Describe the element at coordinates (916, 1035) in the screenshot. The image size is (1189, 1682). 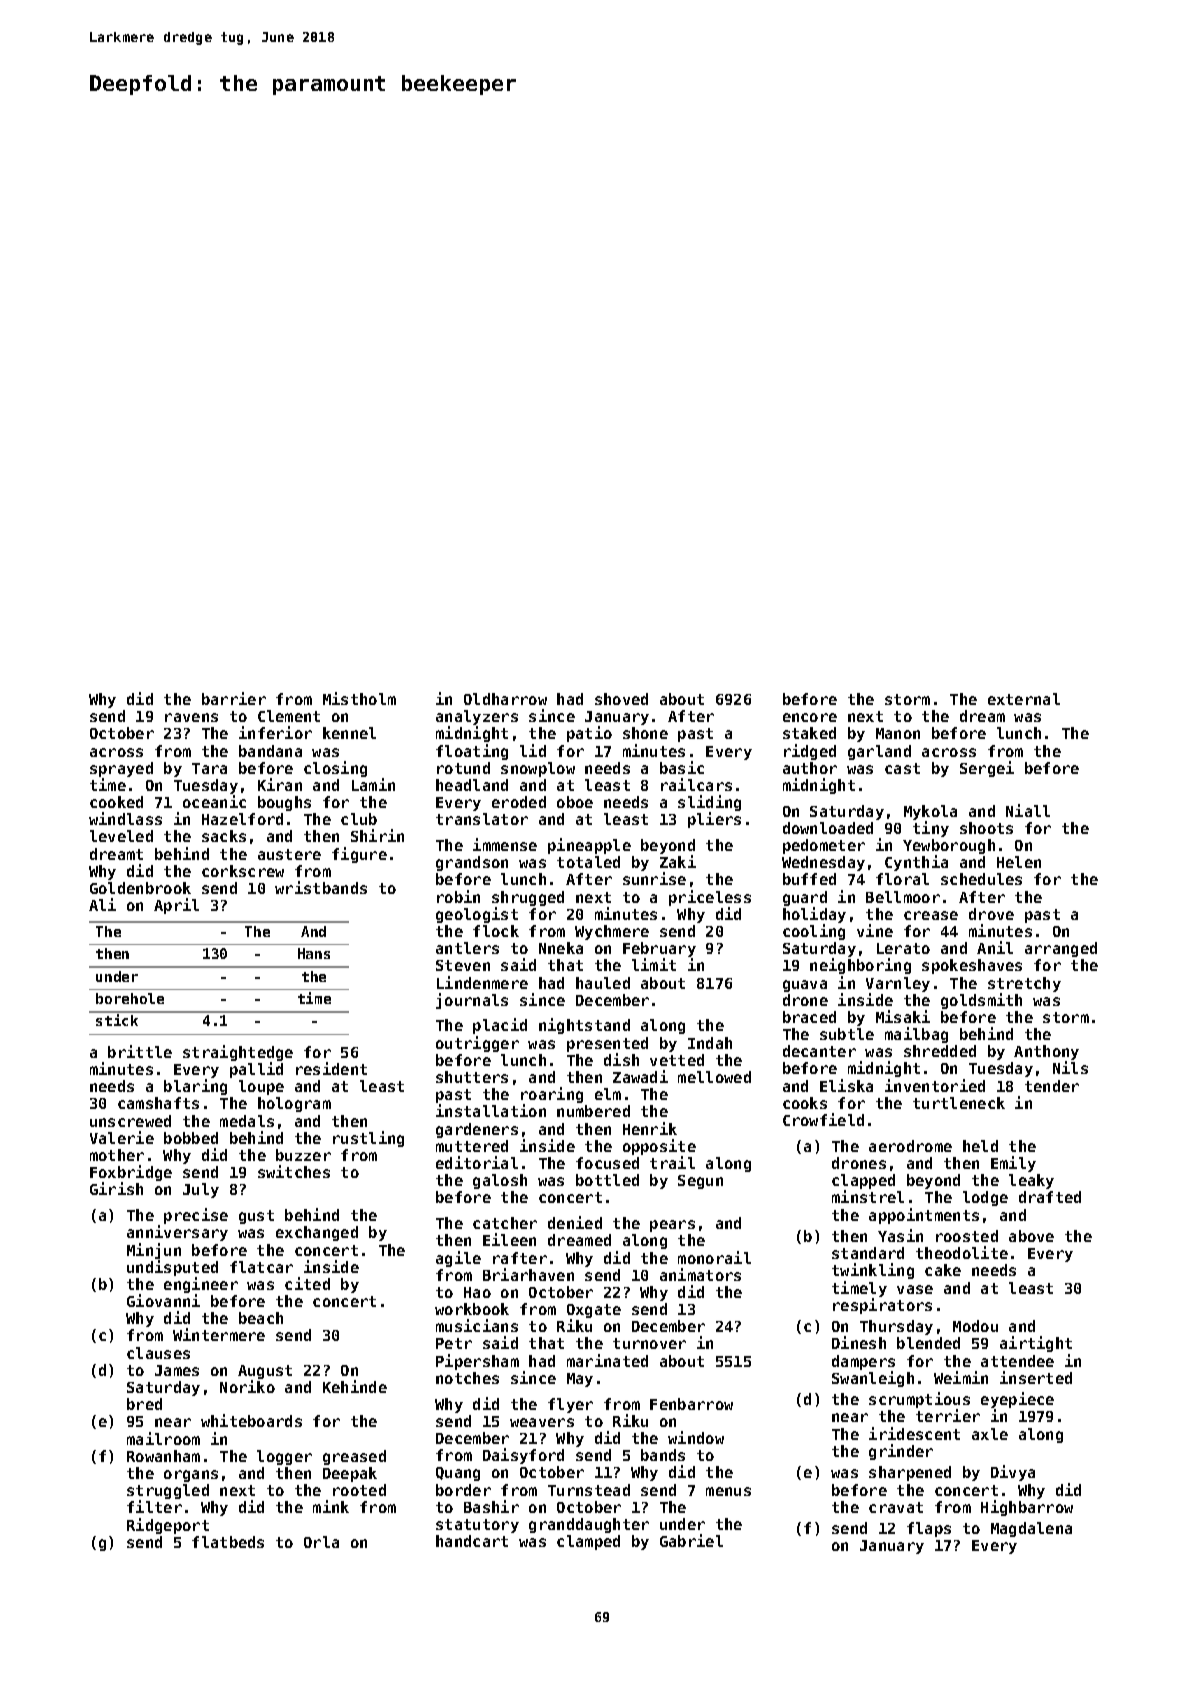
I see `mailbag` at that location.
